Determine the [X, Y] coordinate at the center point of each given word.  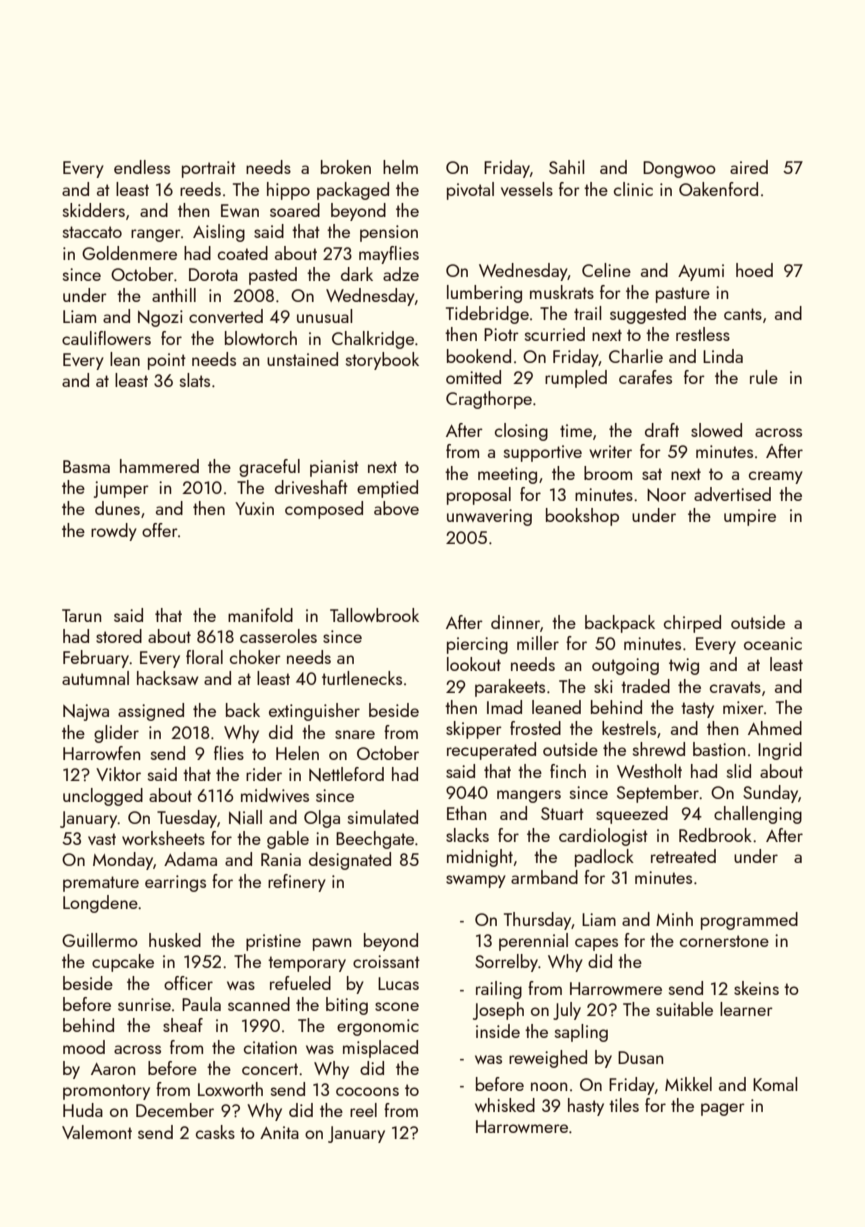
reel [363, 1110]
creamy [776, 477]
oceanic [773, 643]
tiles [624, 1105]
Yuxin [254, 508]
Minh [674, 919]
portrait [209, 169]
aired [749, 167]
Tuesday [187, 819]
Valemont [97, 1132]
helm [400, 167]
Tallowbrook [374, 615]
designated [350, 861]
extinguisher [314, 712]
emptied [387, 489]
